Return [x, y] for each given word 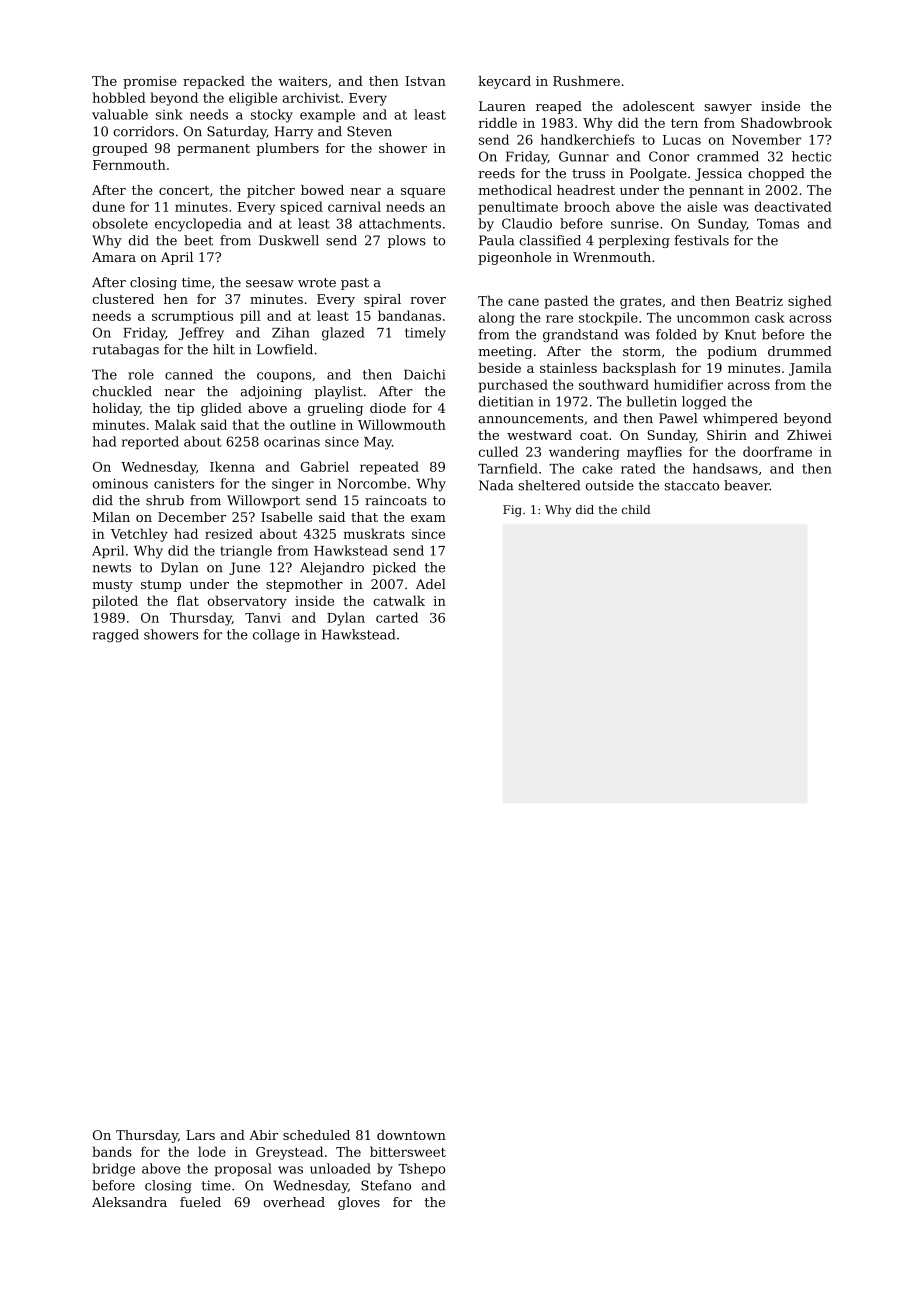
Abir [263, 1135]
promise [150, 82]
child [636, 509]
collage [276, 636]
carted [397, 617]
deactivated [793, 206]
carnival [354, 206]
